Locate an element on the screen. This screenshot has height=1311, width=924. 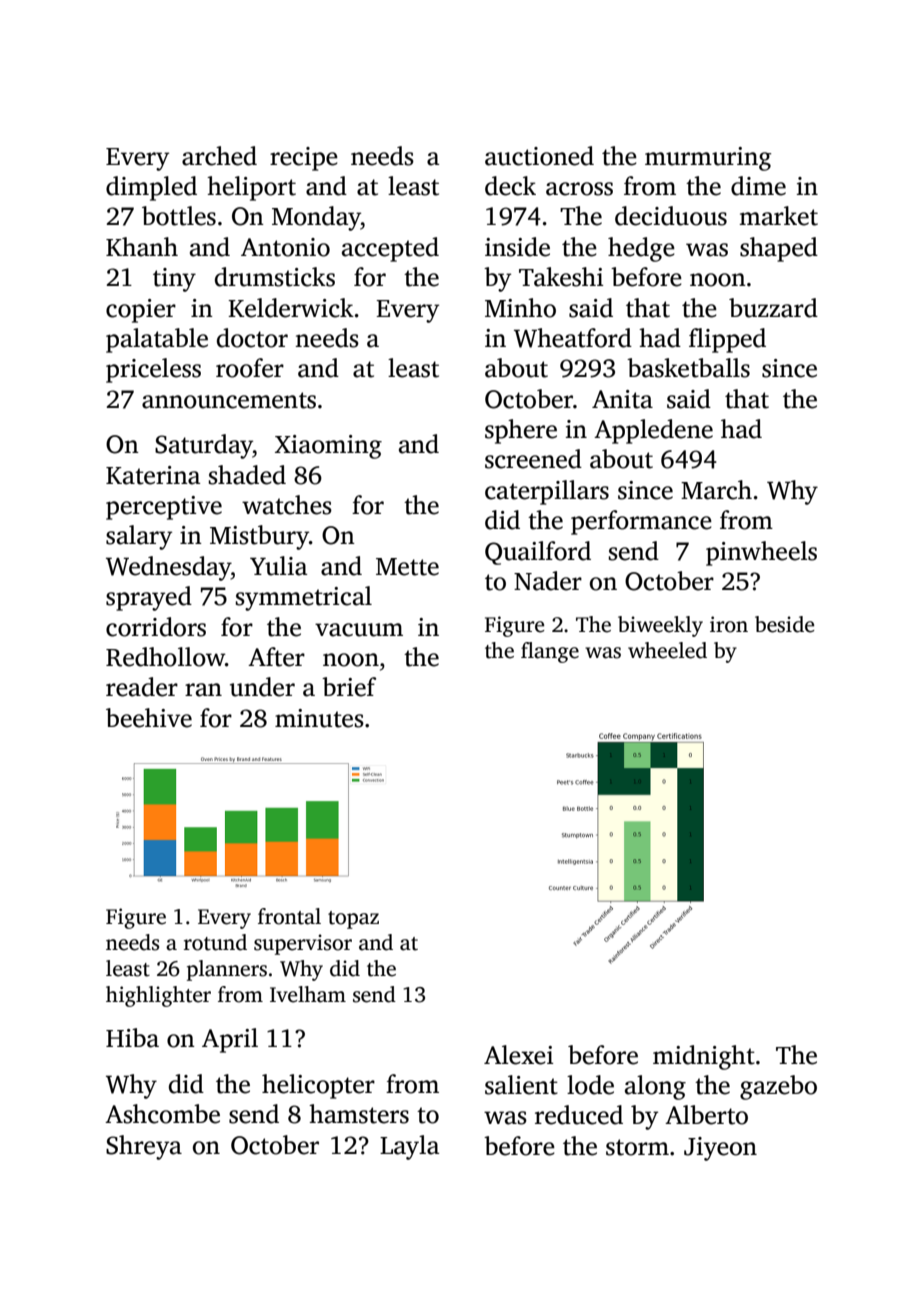
midnight is located at coordinates (704, 1057).
